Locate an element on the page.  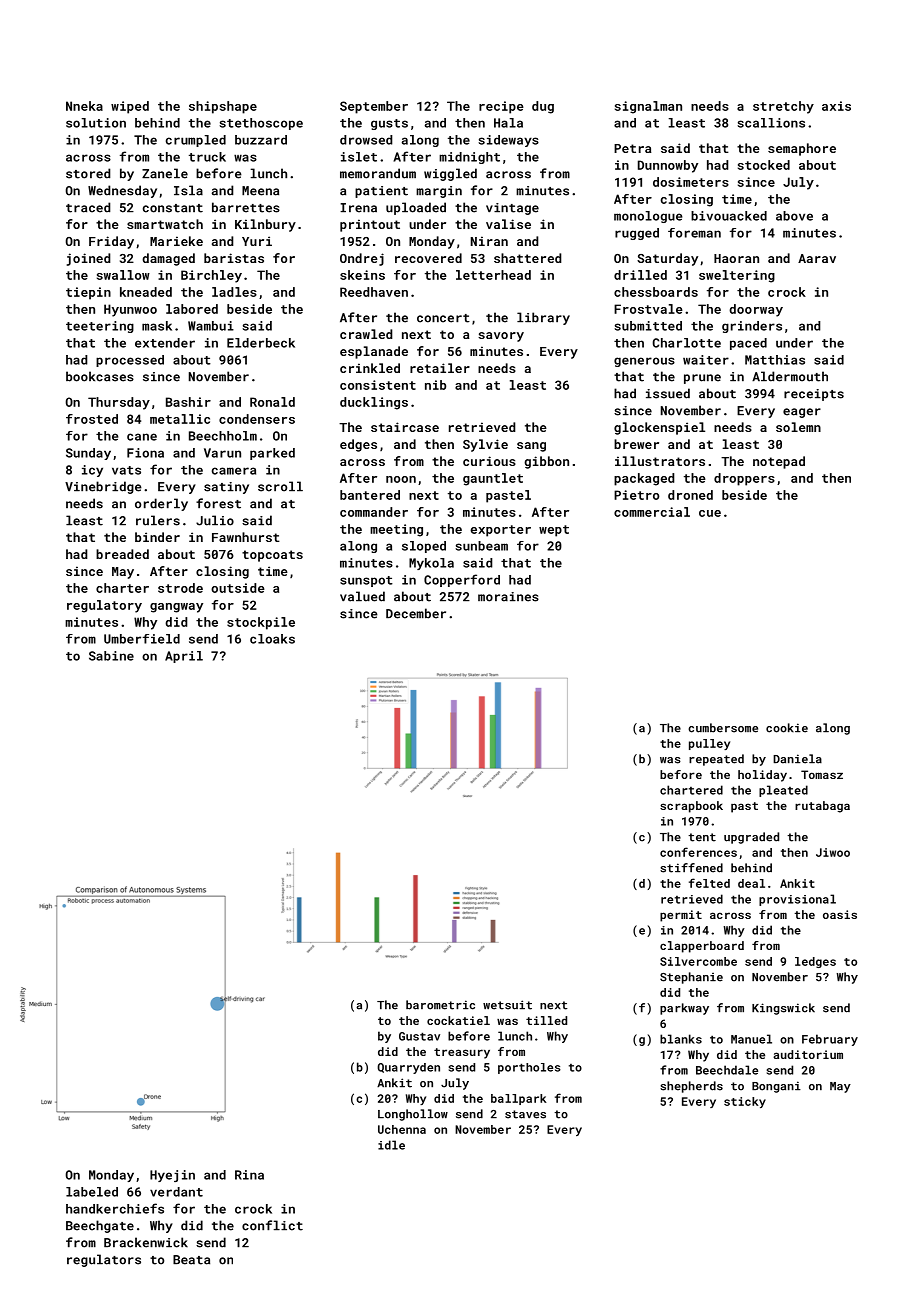
stretchy is located at coordinates (783, 107).
